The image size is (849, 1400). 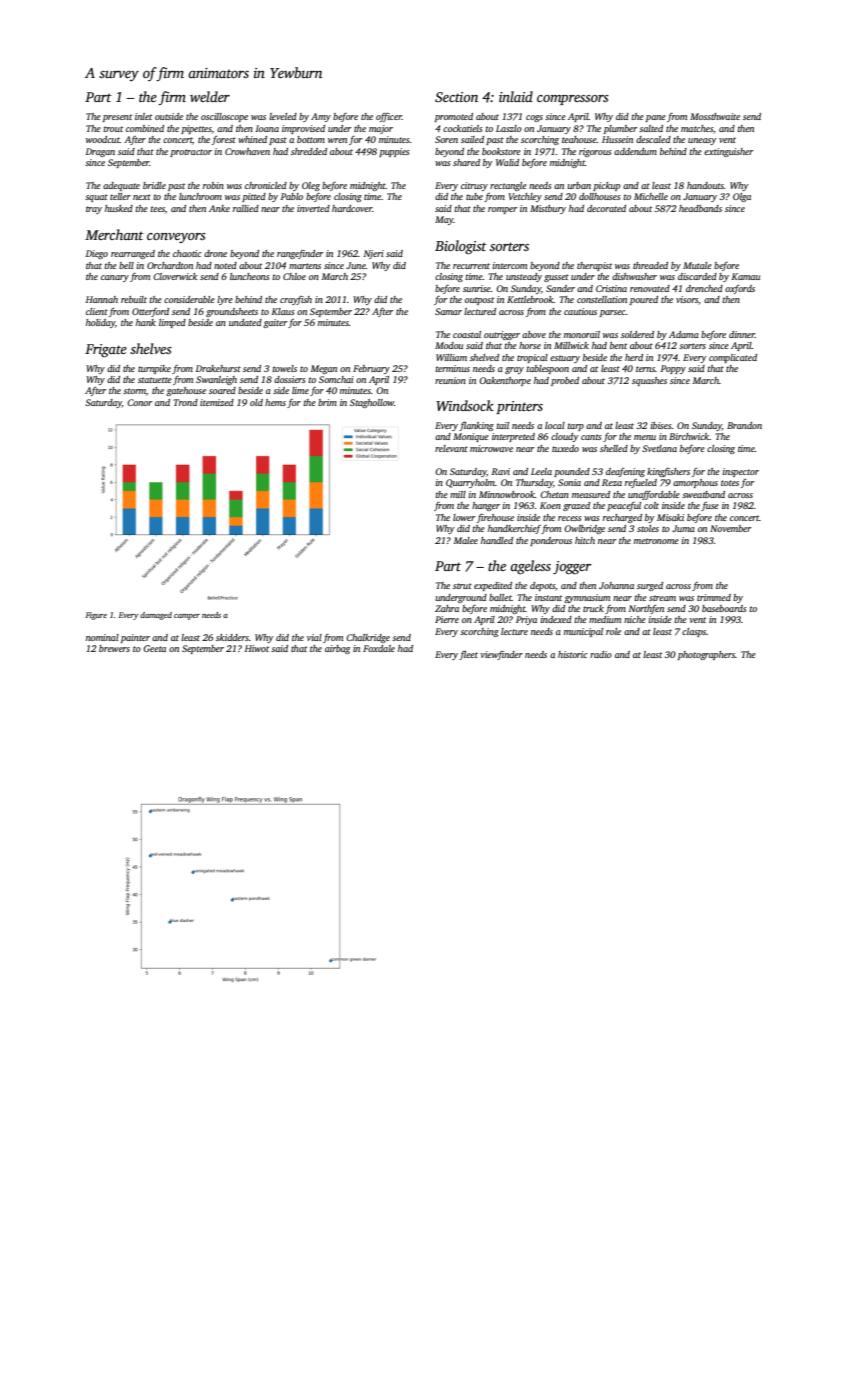 I want to click on extinguisher, so click(x=729, y=152).
